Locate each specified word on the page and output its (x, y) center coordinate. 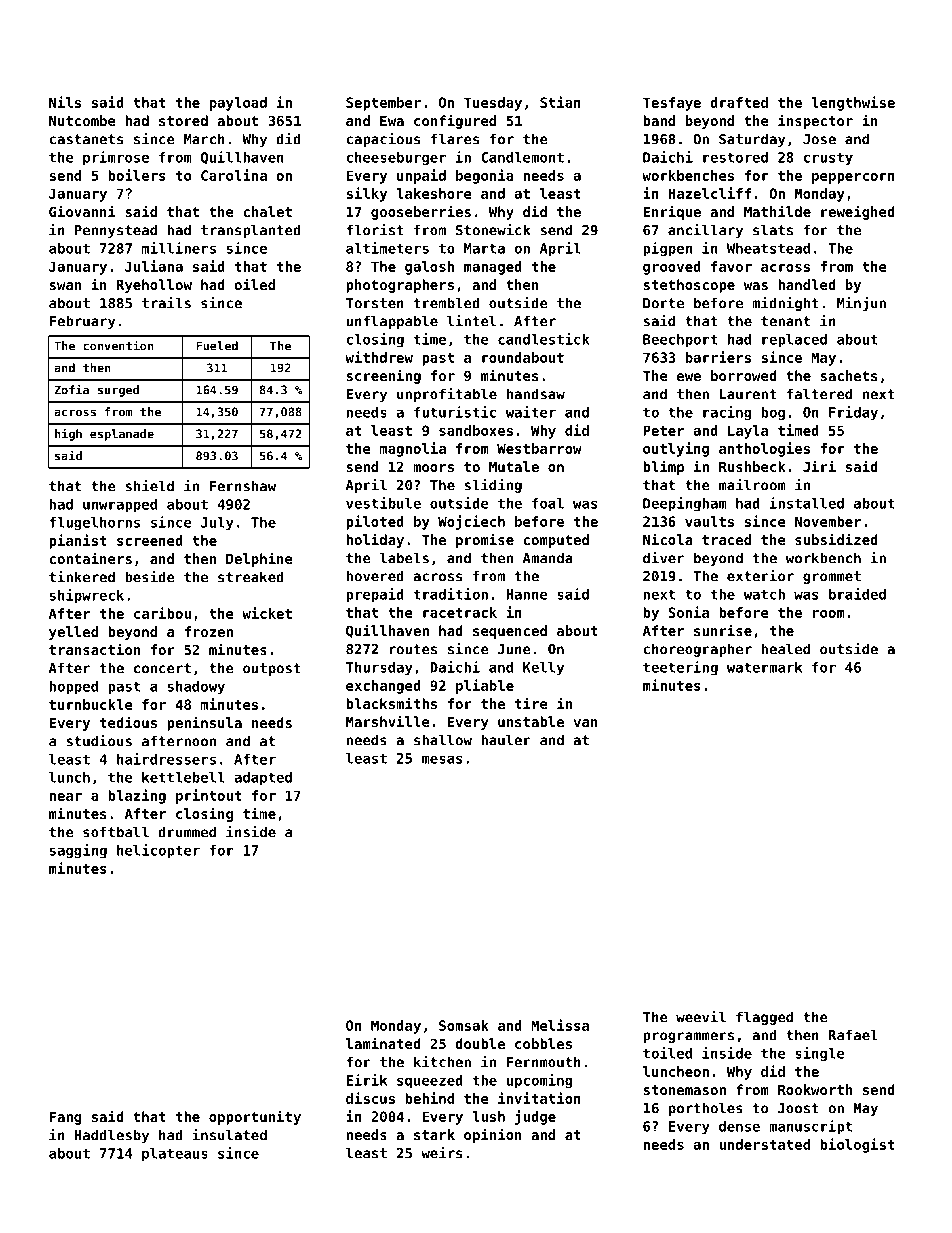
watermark (764, 667)
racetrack (460, 612)
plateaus (175, 1155)
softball (116, 832)
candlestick (544, 339)
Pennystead (116, 231)
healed (785, 649)
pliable (485, 686)
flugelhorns (94, 524)
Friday (853, 413)
